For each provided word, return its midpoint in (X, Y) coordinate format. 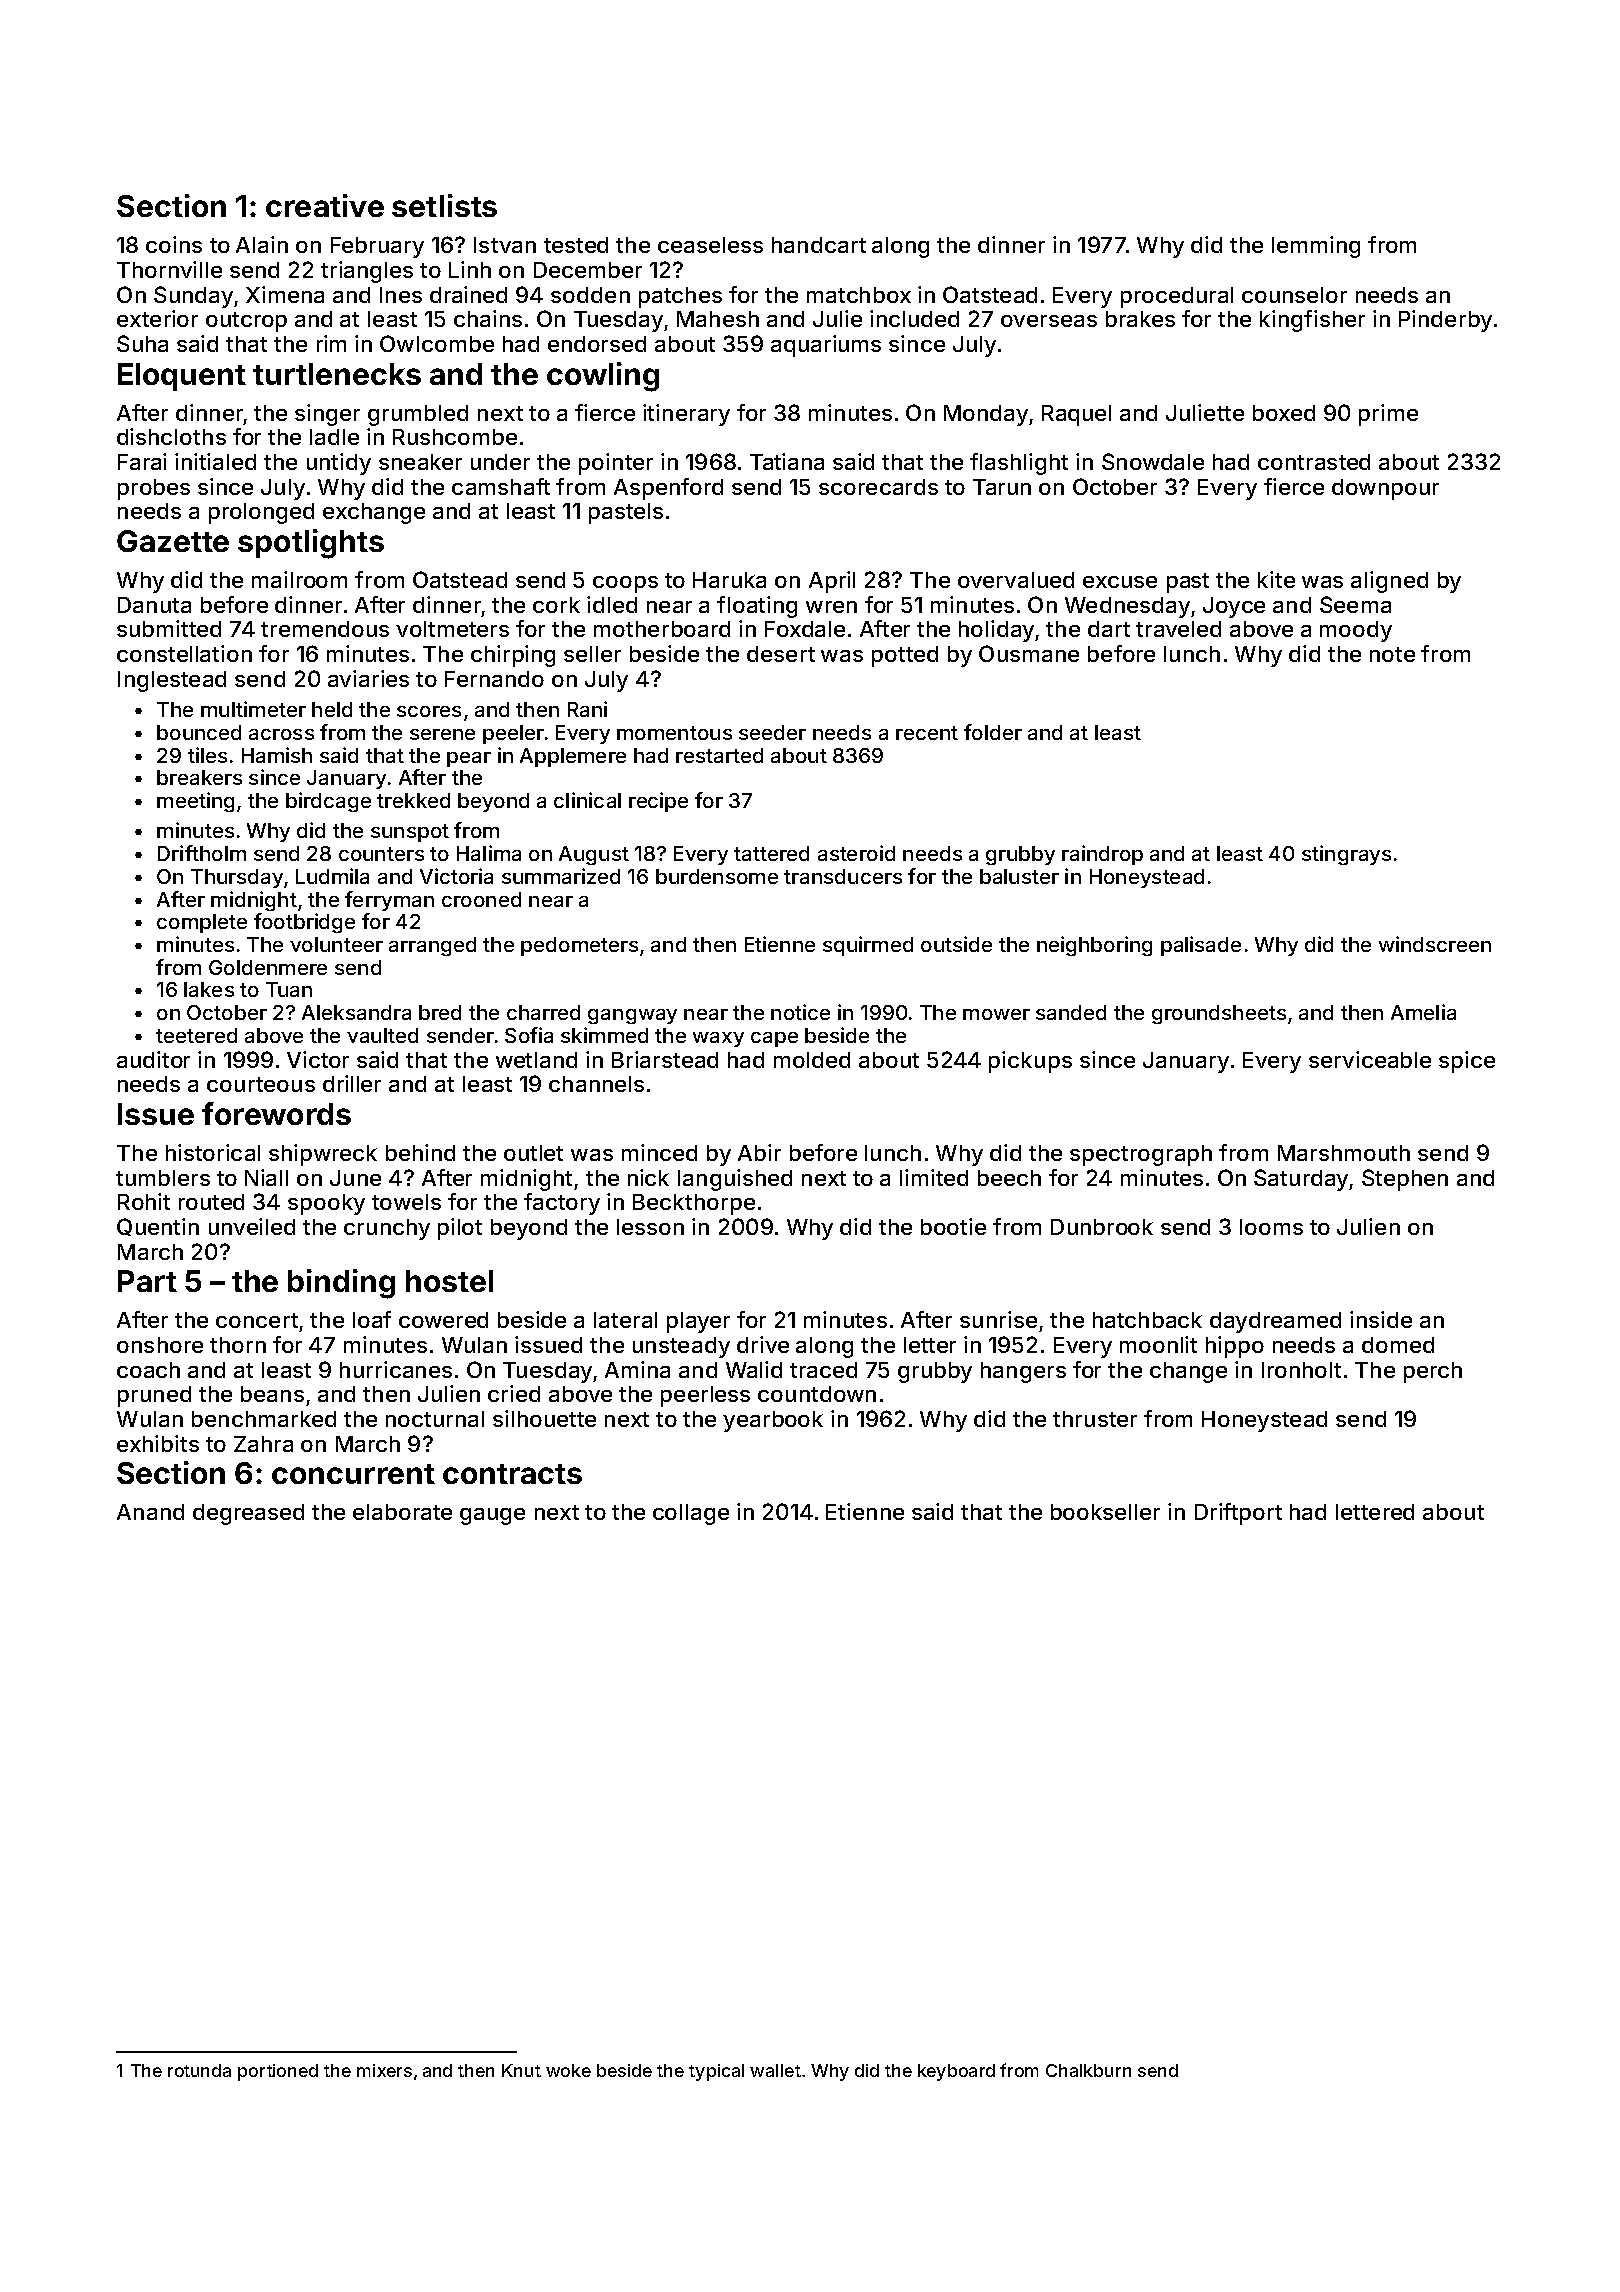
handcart (819, 245)
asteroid (856, 853)
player (698, 1322)
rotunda (199, 2070)
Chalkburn (1088, 2070)
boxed (1284, 413)
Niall (266, 1177)
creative (325, 205)
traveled (1178, 629)
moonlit (1158, 1344)
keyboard (956, 2072)
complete (202, 923)
